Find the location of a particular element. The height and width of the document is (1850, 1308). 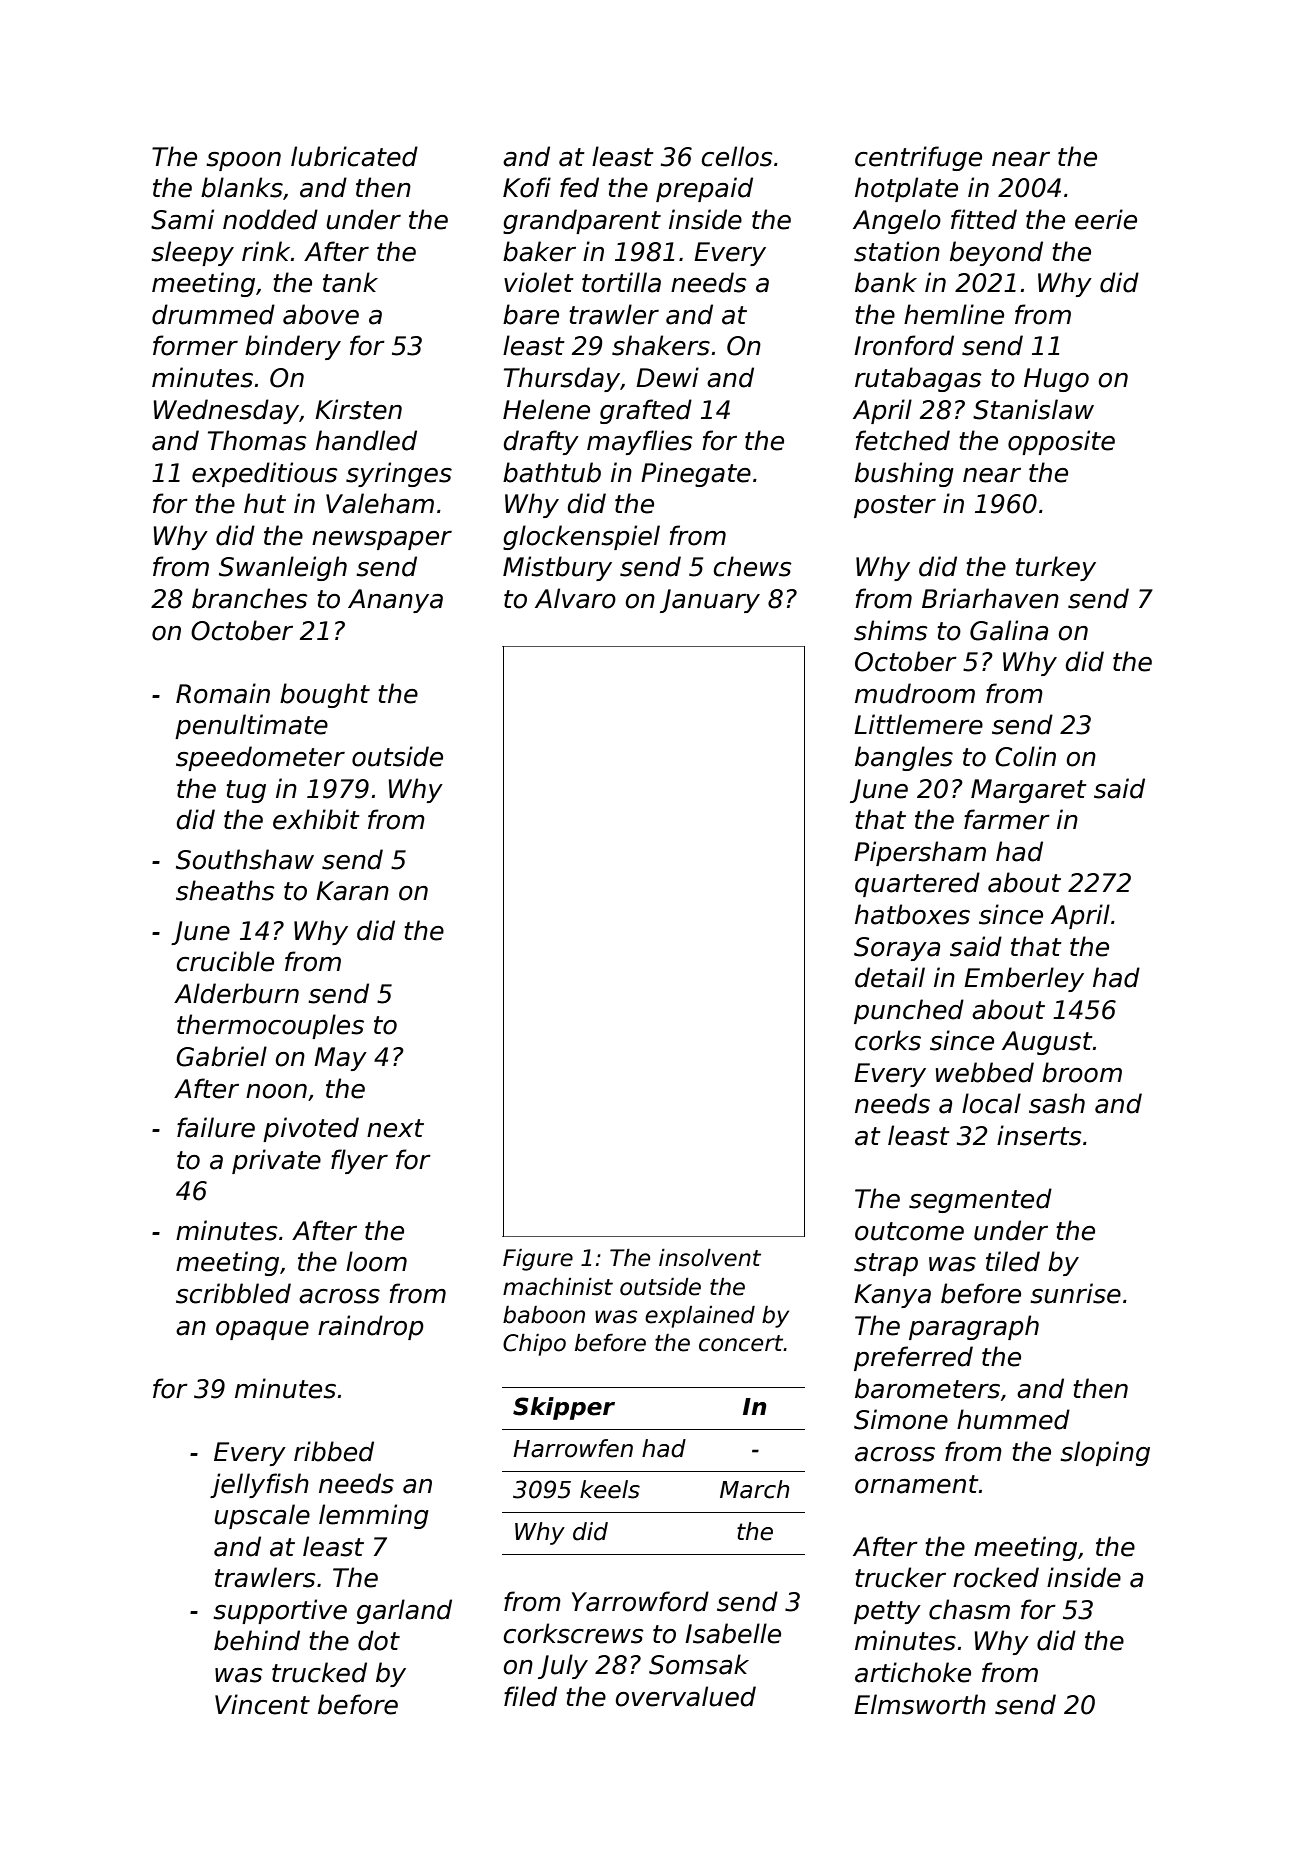

Galina is located at coordinates (1009, 630).
